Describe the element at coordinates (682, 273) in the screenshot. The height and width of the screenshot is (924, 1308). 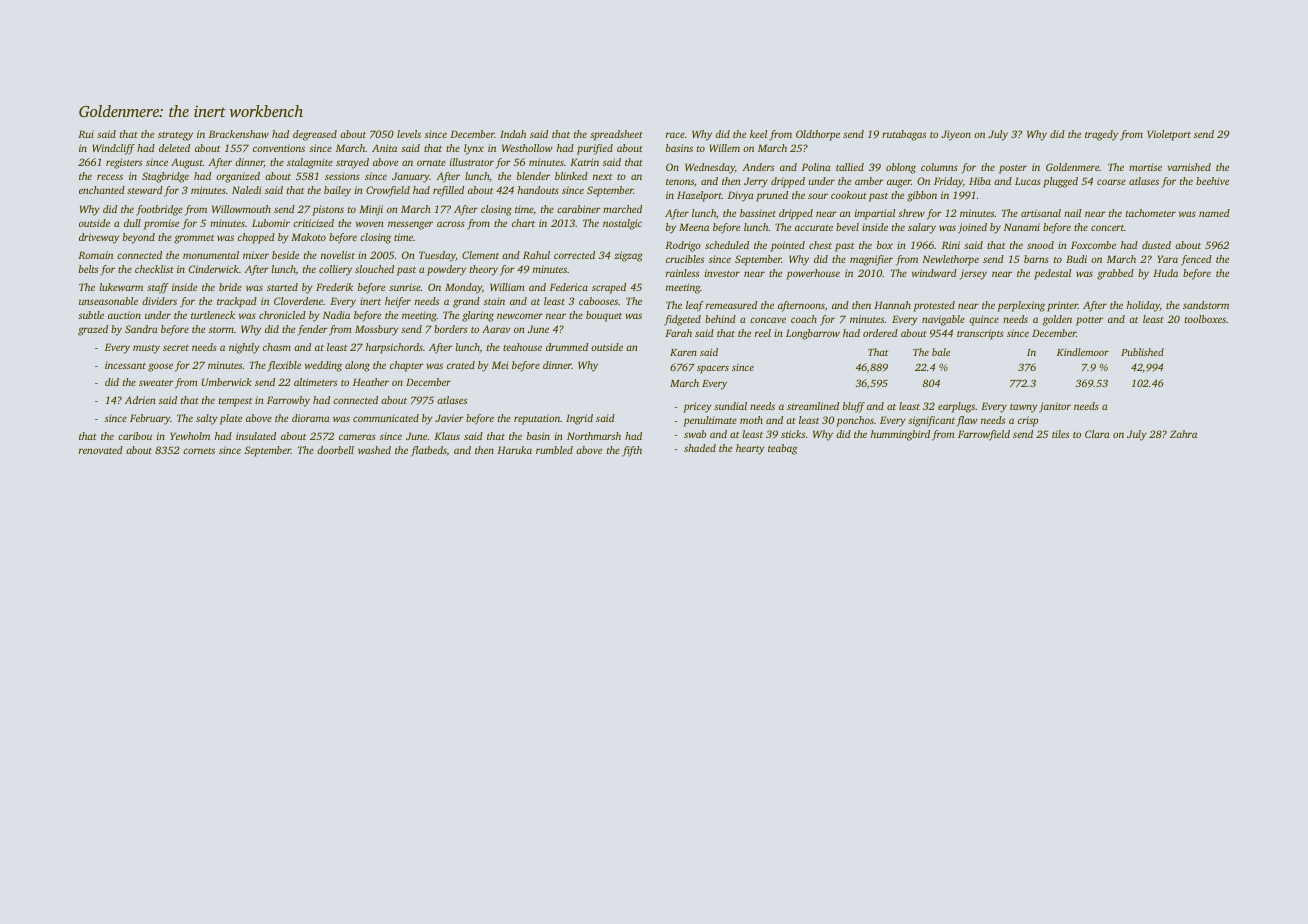
I see `rainless` at that location.
